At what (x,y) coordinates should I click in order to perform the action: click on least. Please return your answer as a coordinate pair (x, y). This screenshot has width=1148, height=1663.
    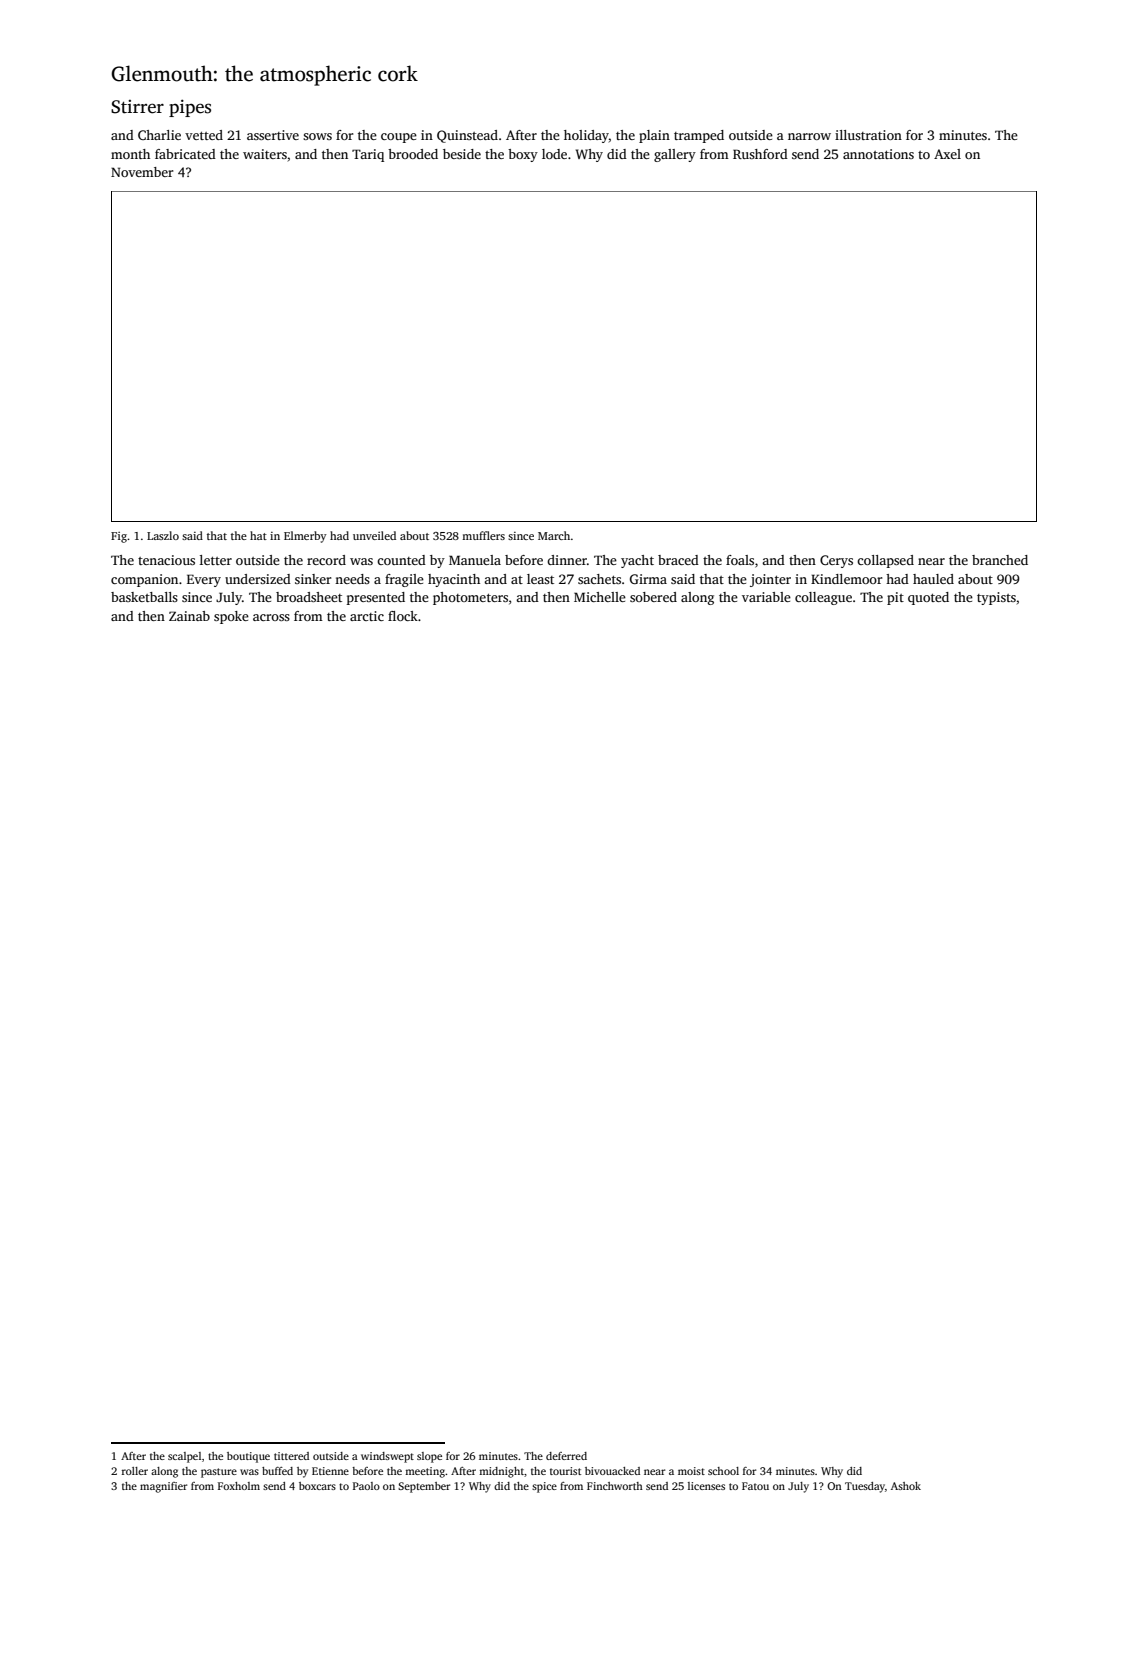
    Looking at the image, I should click on (540, 579).
